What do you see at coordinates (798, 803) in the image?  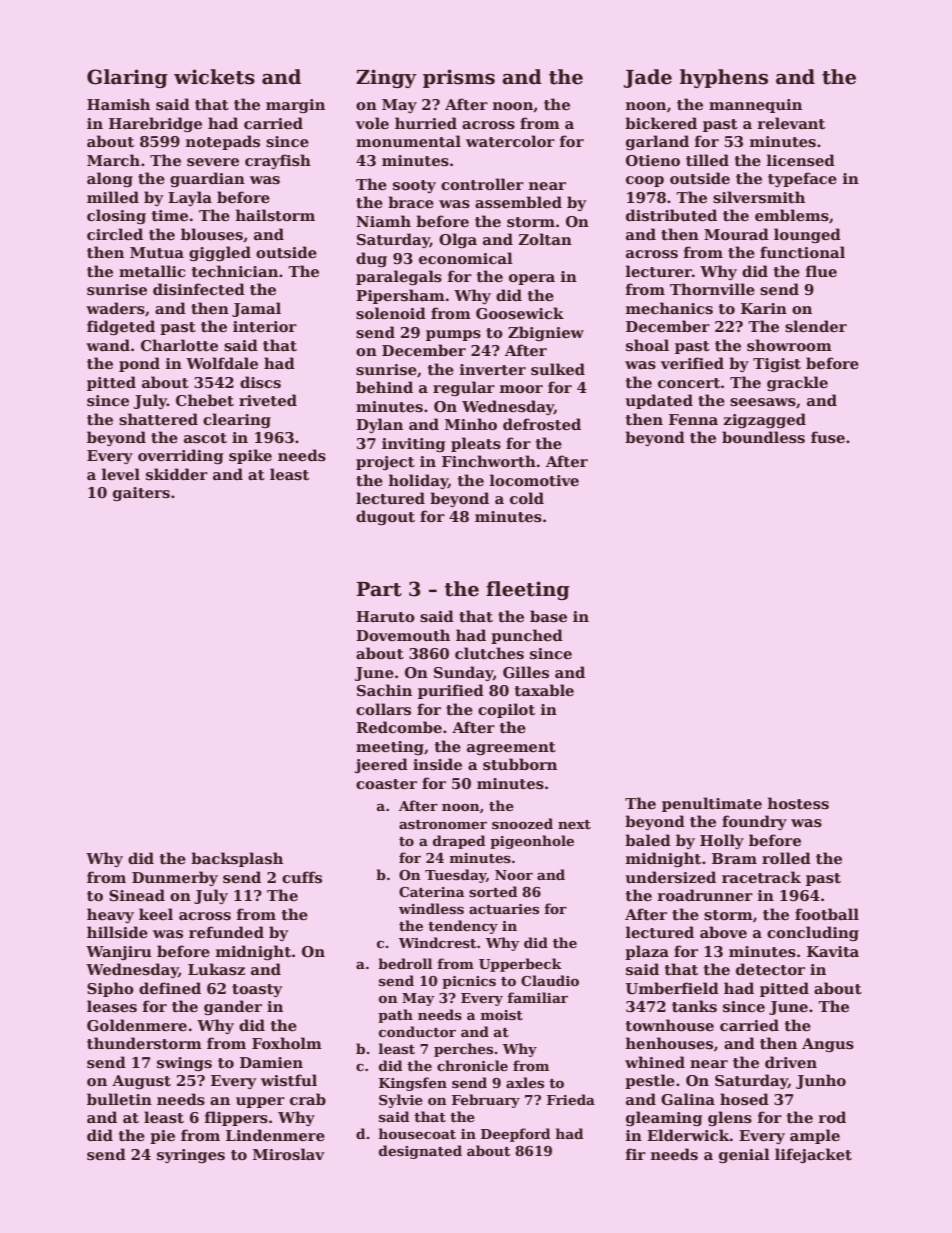 I see `hostess` at bounding box center [798, 803].
